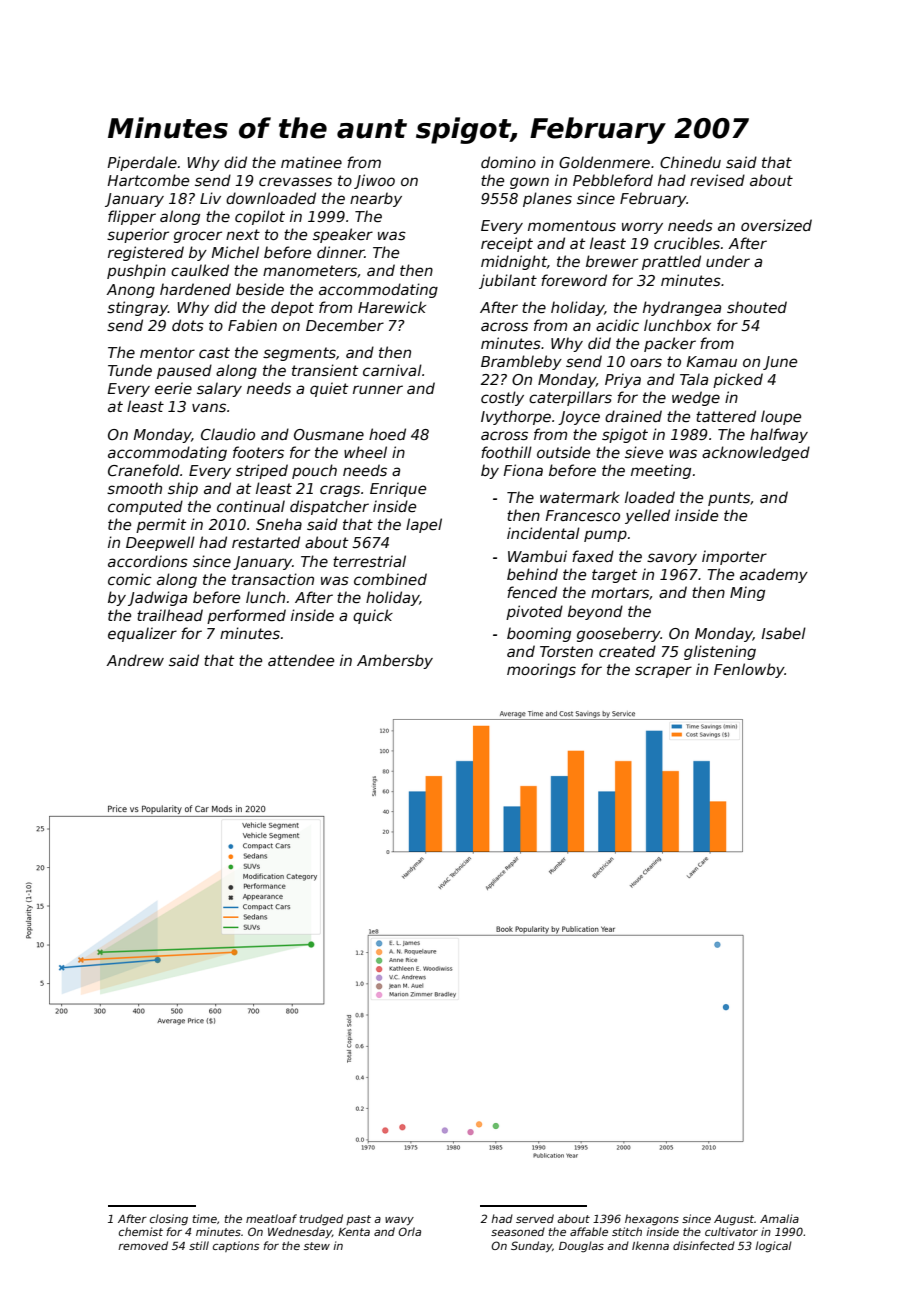  Describe the element at coordinates (169, 1220) in the document. I see `closing` at that location.
